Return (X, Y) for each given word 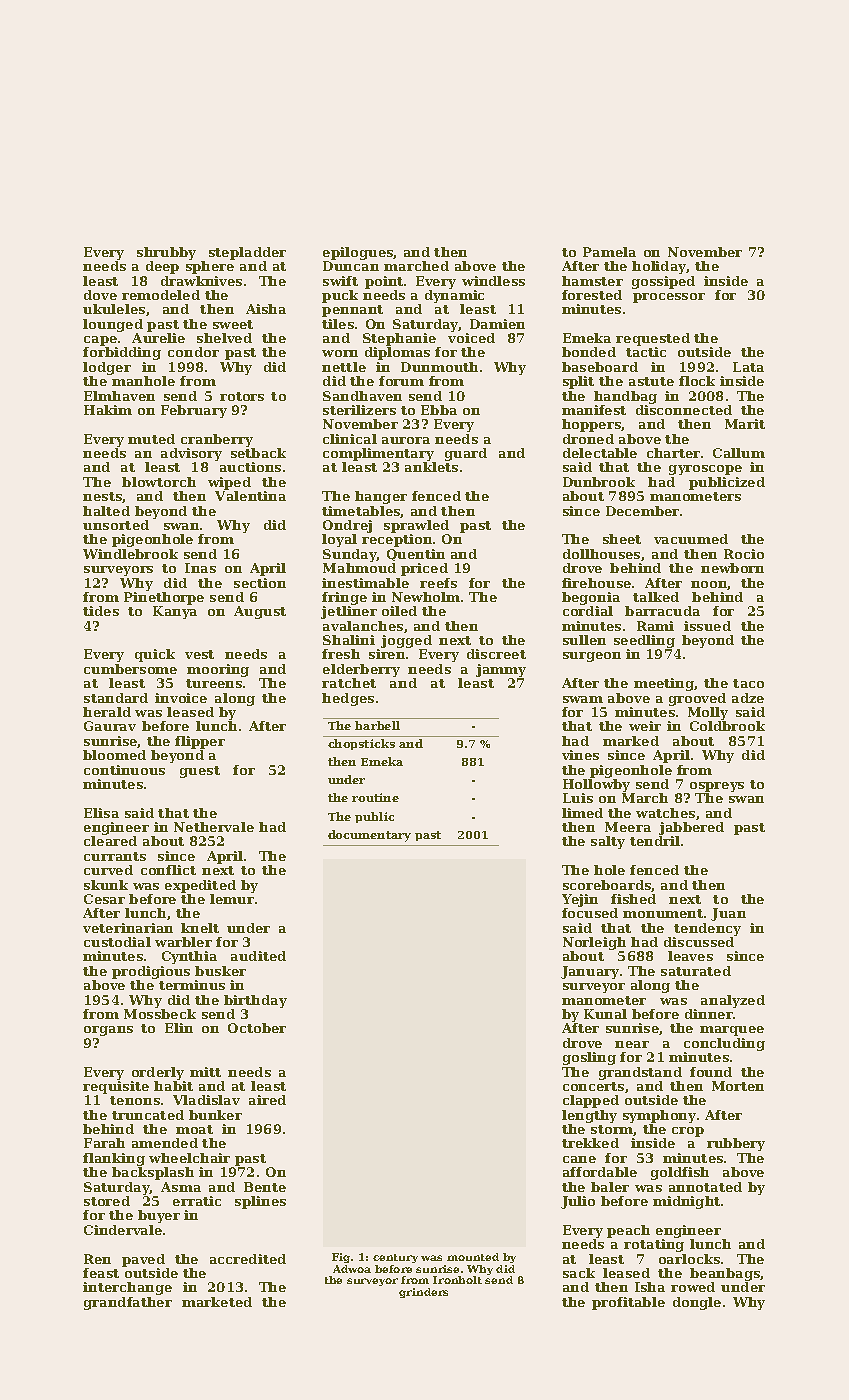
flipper (200, 742)
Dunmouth (439, 367)
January (590, 972)
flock (697, 381)
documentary (369, 836)
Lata (748, 367)
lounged (113, 325)
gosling (589, 1058)
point (384, 282)
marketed (217, 1302)
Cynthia (189, 957)
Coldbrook (727, 726)
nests (102, 496)
